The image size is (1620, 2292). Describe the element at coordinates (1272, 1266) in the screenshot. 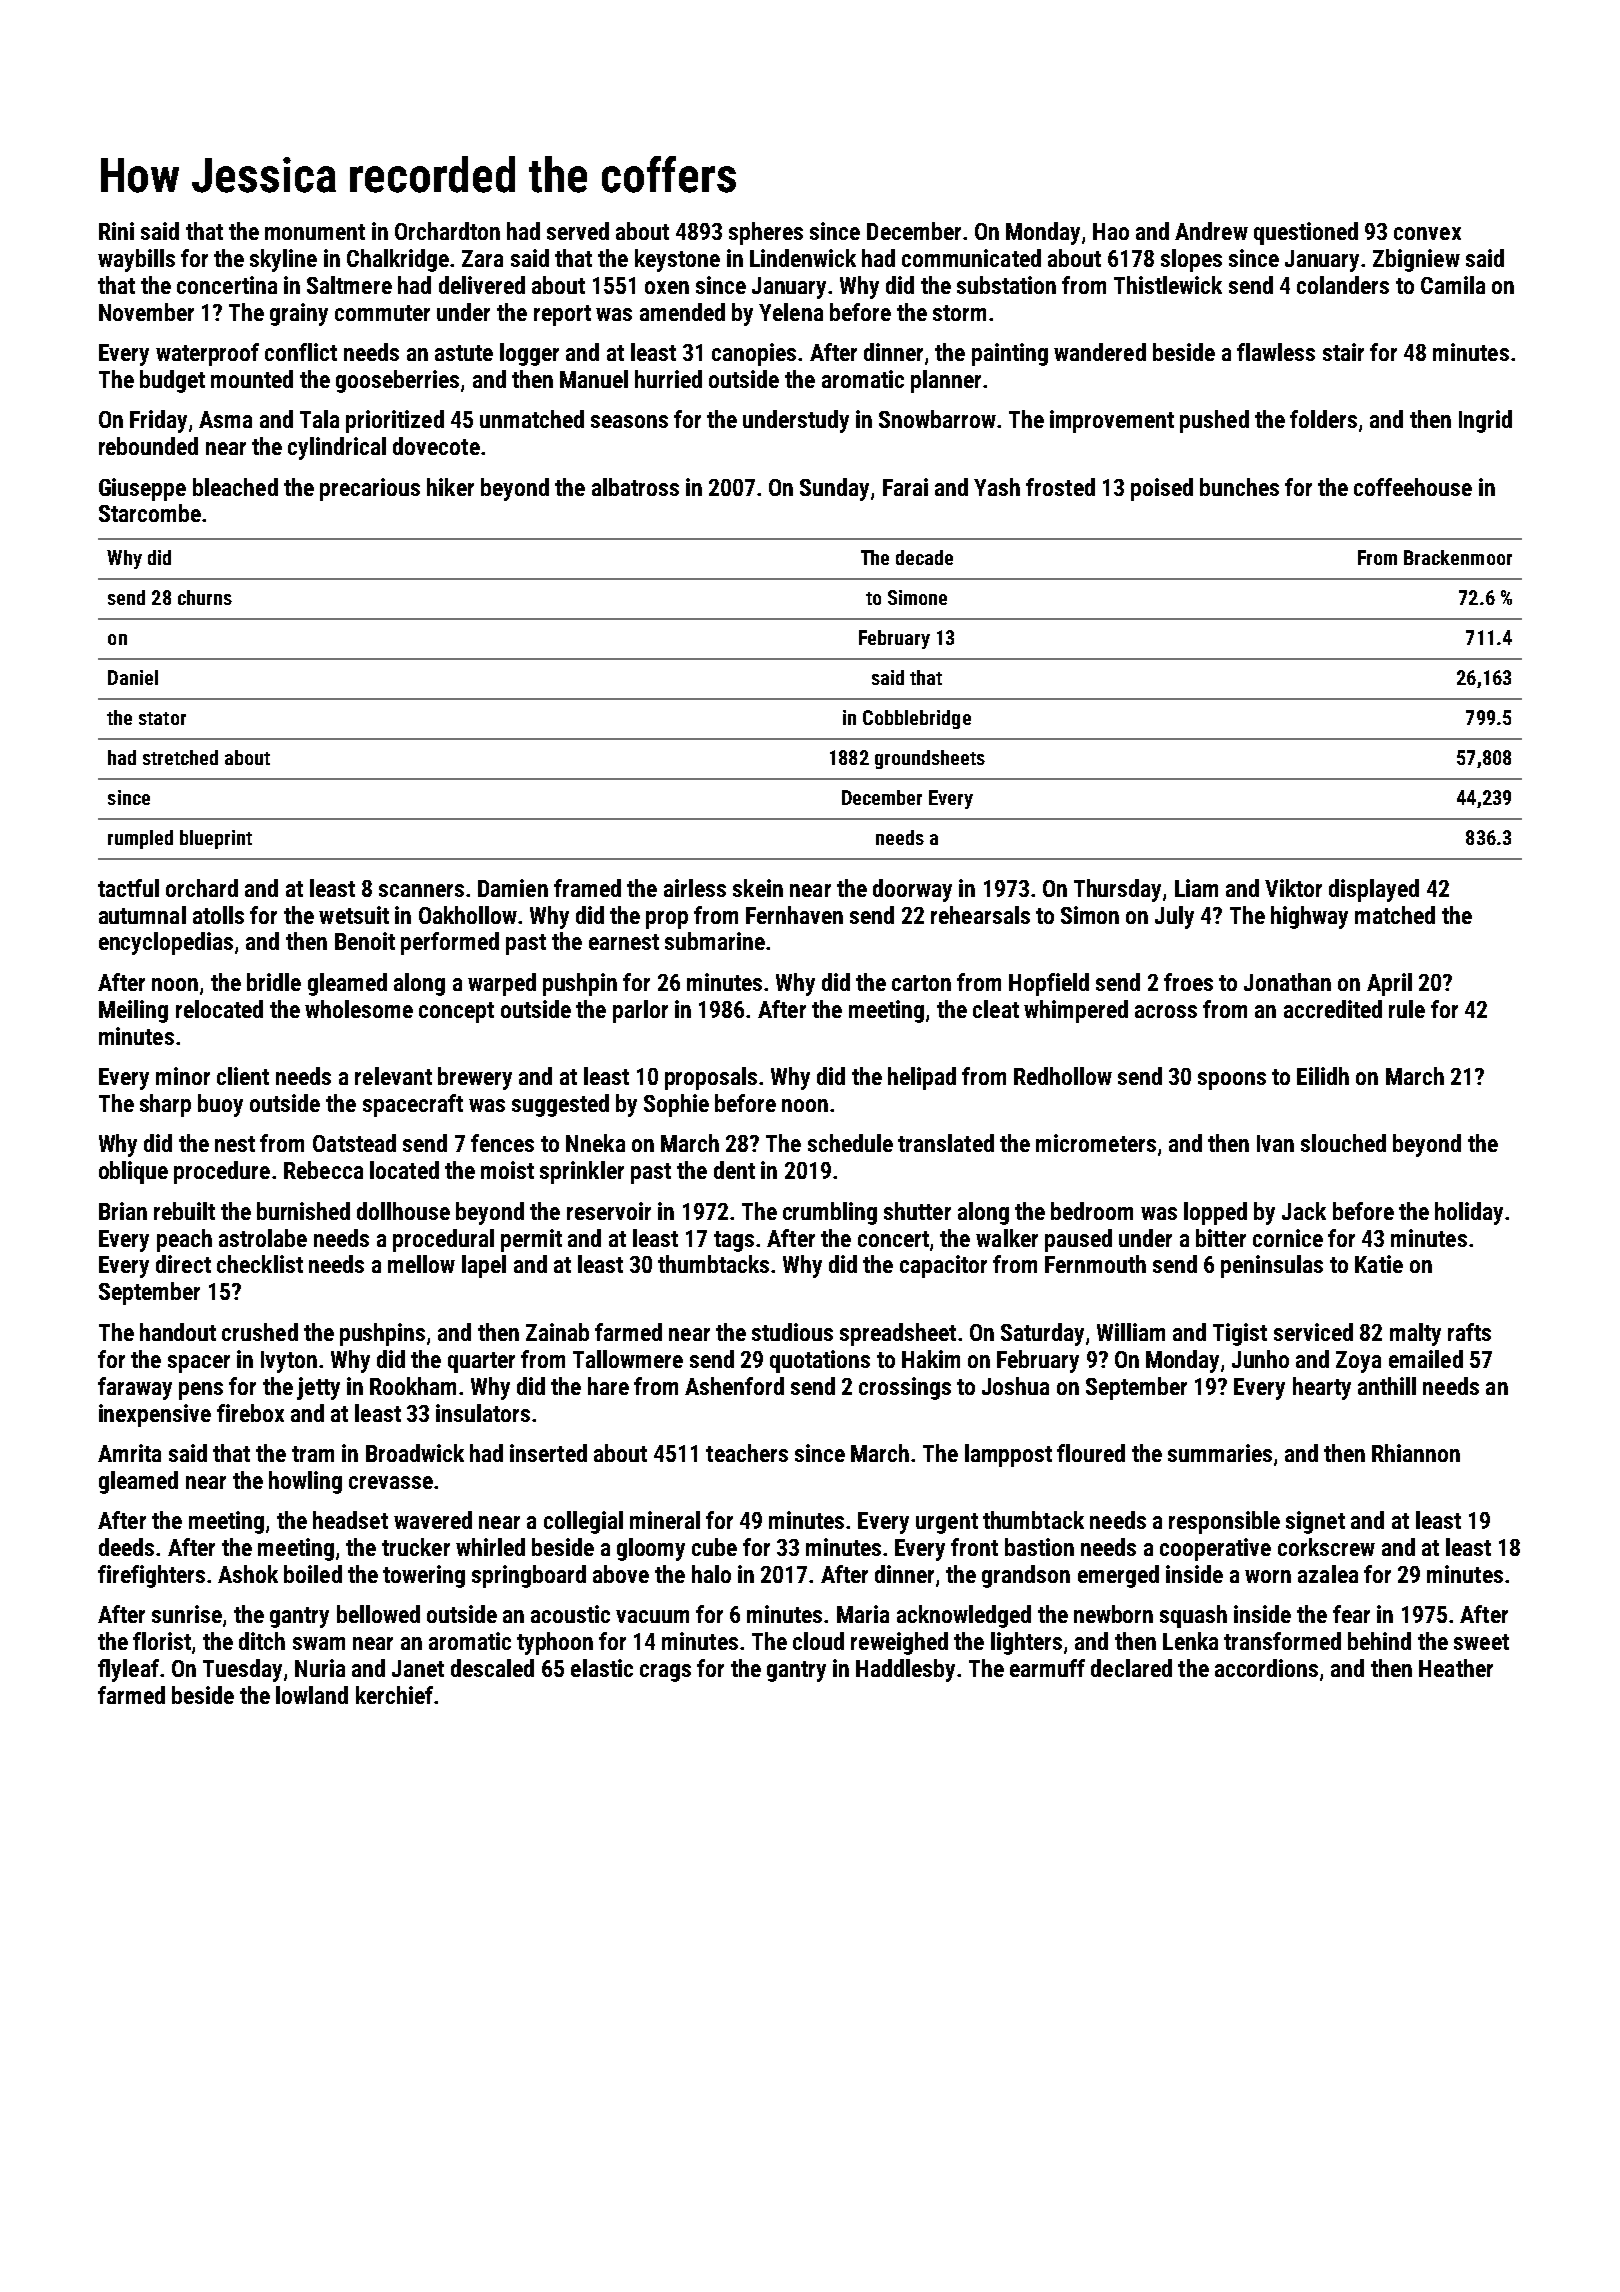

I see `peninsulas` at that location.
